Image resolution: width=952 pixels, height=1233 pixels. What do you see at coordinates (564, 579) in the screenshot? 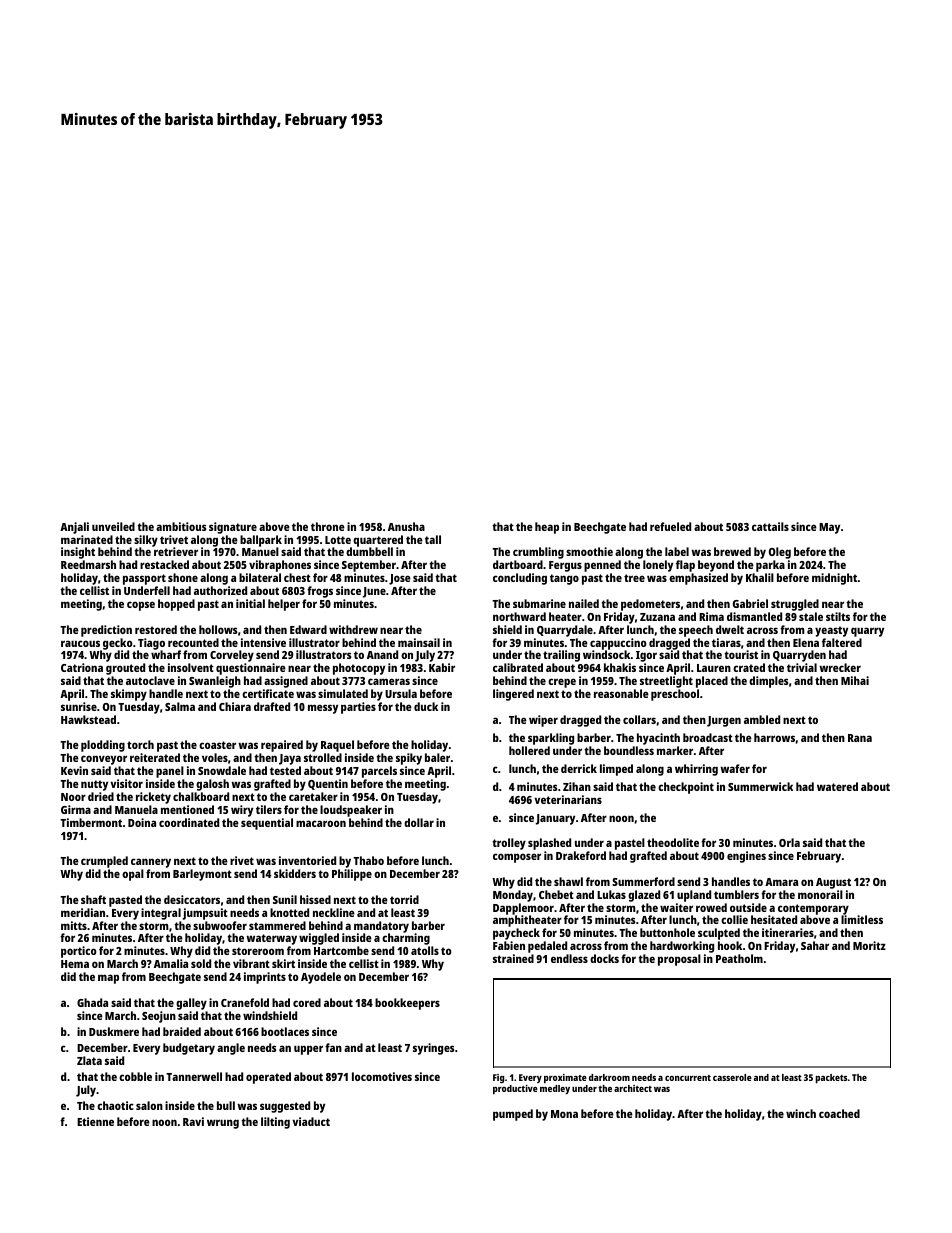
I see `tango` at bounding box center [564, 579].
